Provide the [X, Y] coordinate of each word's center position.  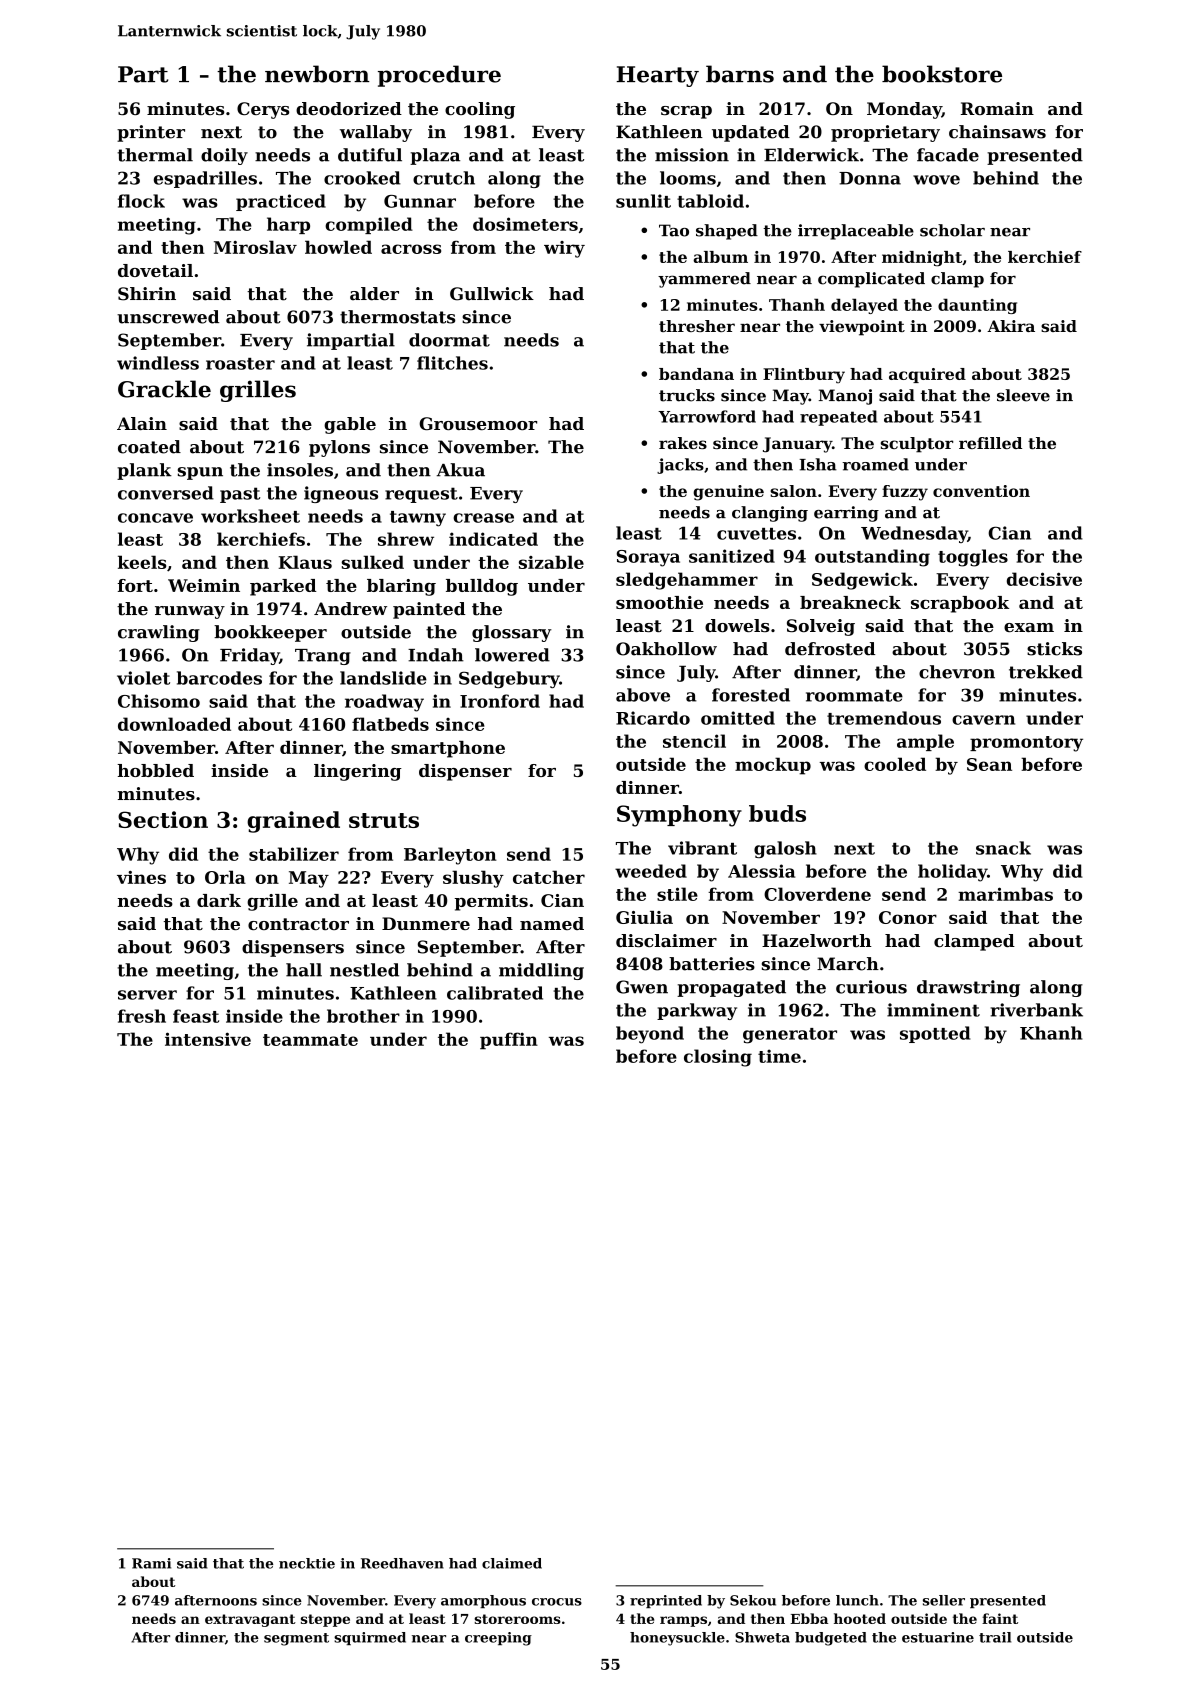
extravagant [250, 1620]
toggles [973, 558]
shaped [727, 232]
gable [350, 425]
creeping [498, 1639]
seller [944, 1600]
